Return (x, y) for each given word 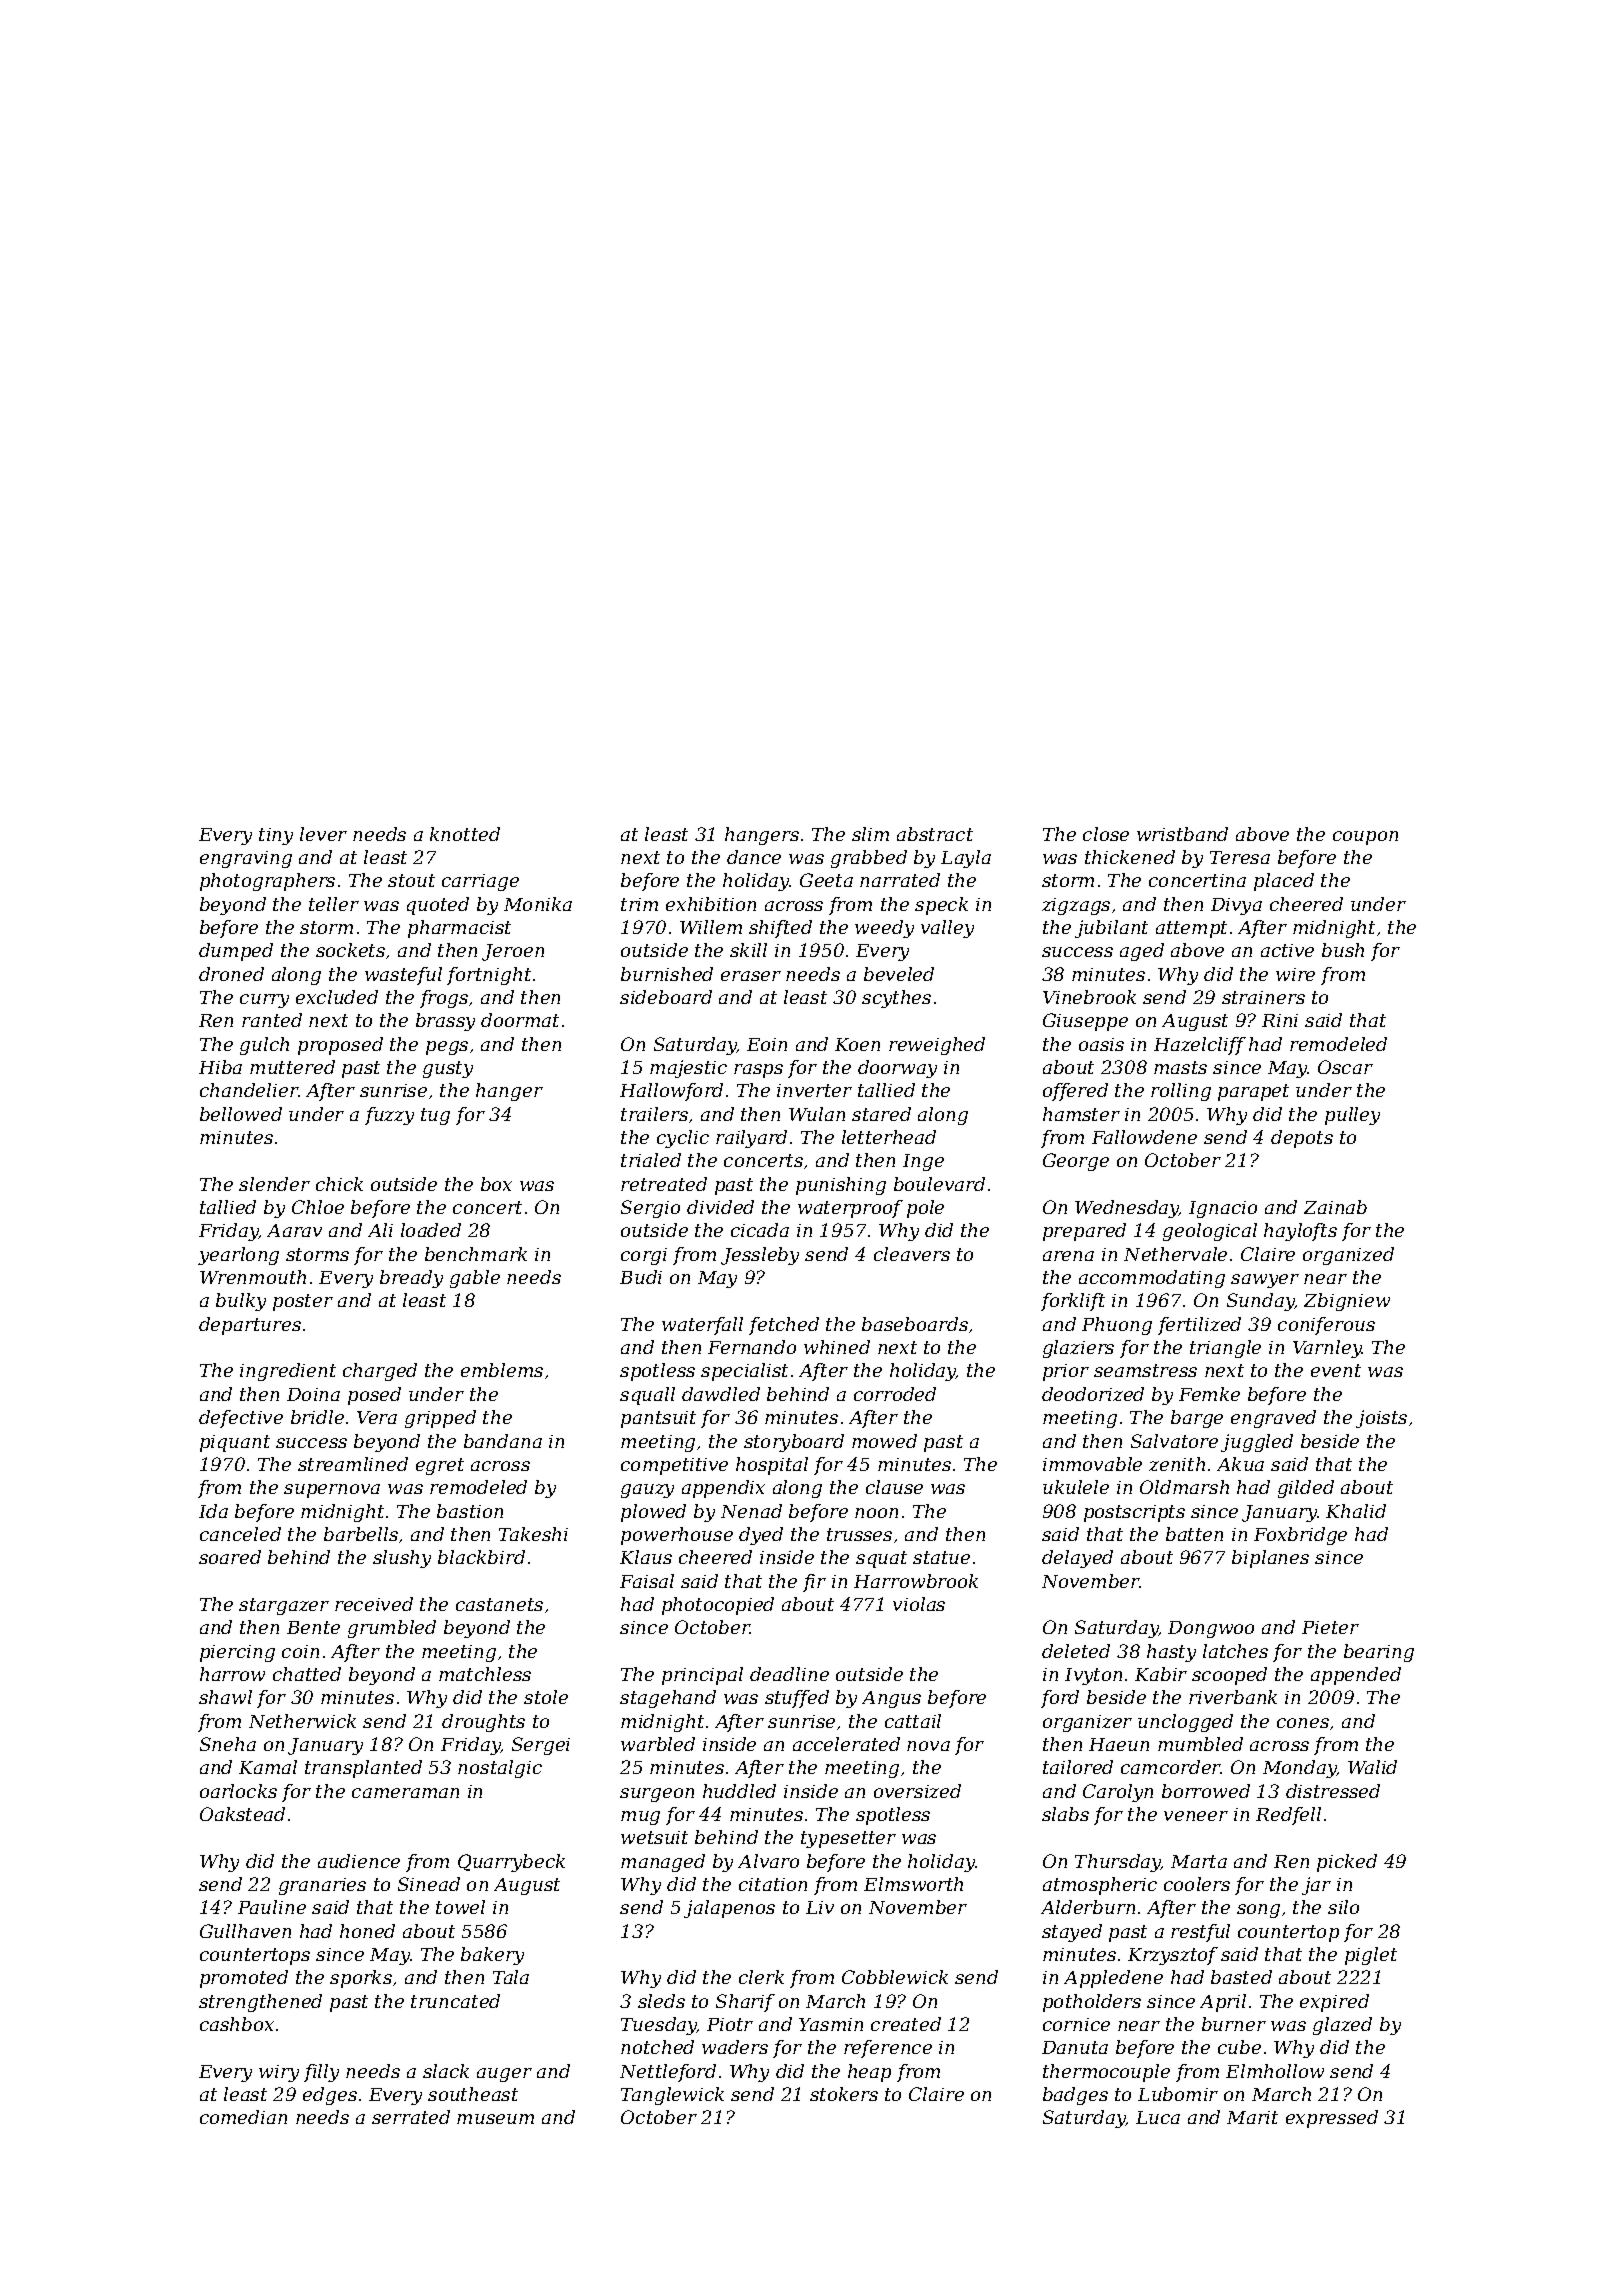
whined (837, 1347)
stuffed (797, 1699)
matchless (485, 1674)
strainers (1263, 997)
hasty (1171, 1653)
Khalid (1356, 1511)
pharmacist (459, 929)
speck (941, 906)
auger (504, 2075)
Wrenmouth (253, 1277)
